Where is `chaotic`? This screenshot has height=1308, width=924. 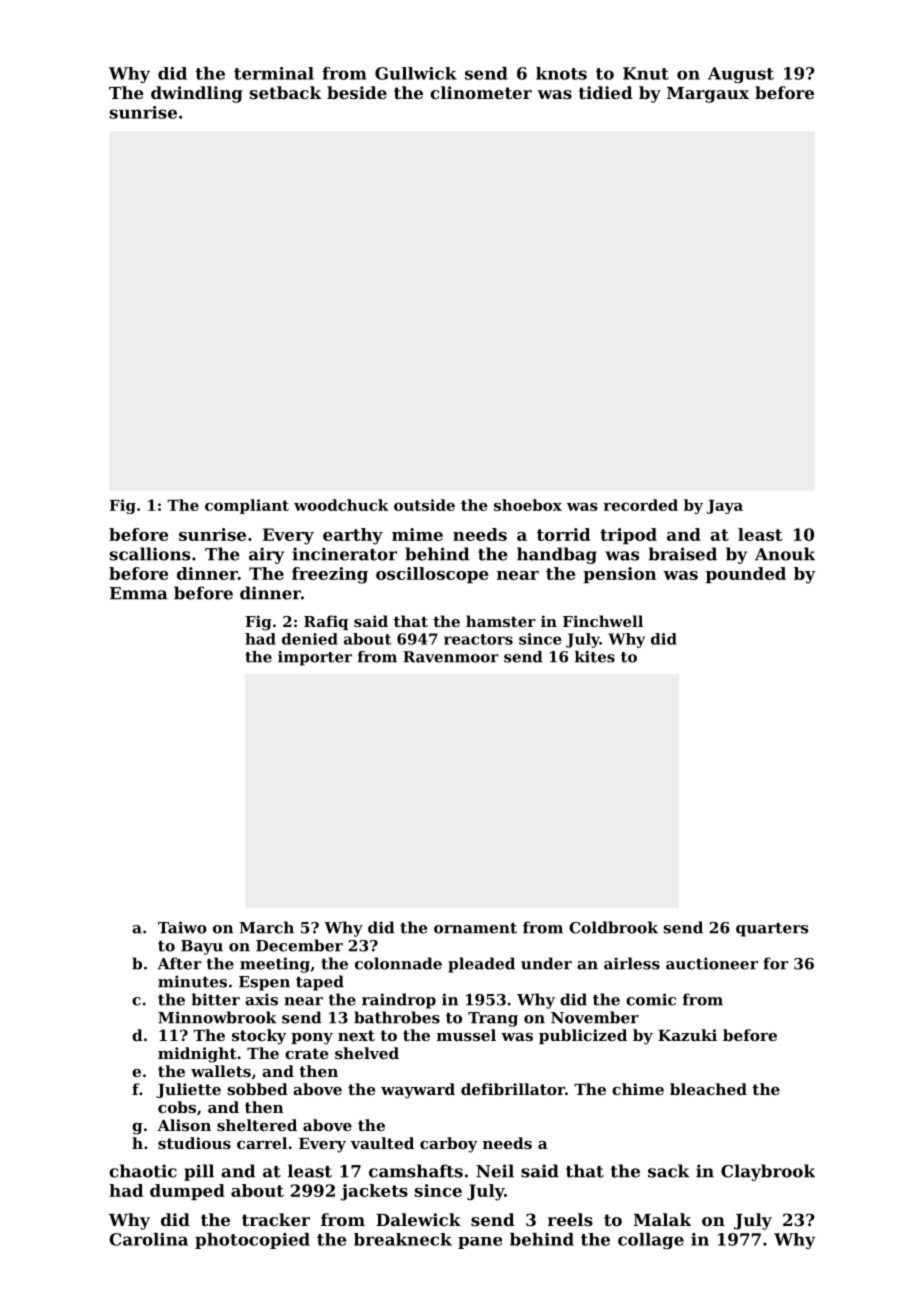 chaotic is located at coordinates (143, 1171).
